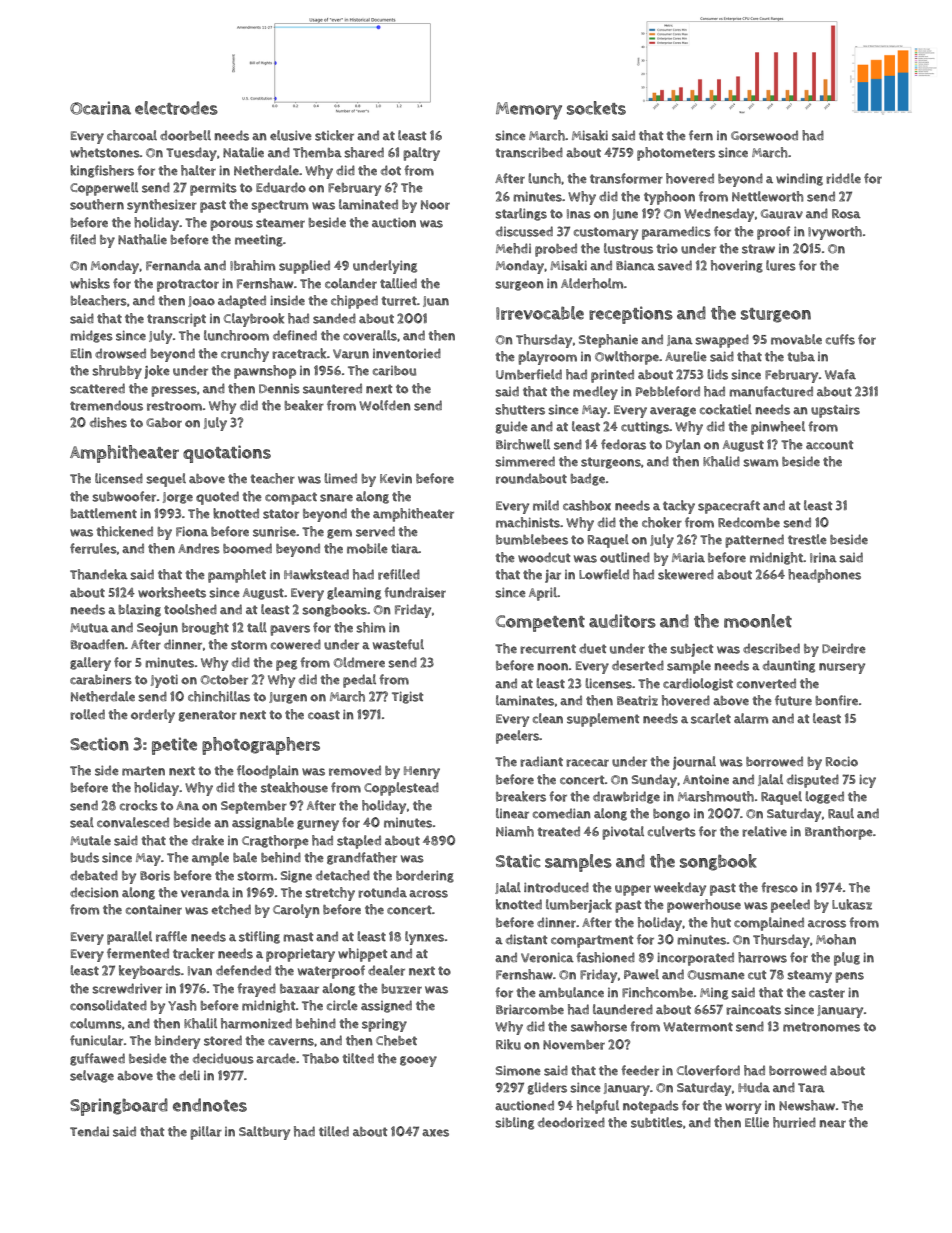  Describe the element at coordinates (813, 781) in the page. I see `disputed` at that location.
